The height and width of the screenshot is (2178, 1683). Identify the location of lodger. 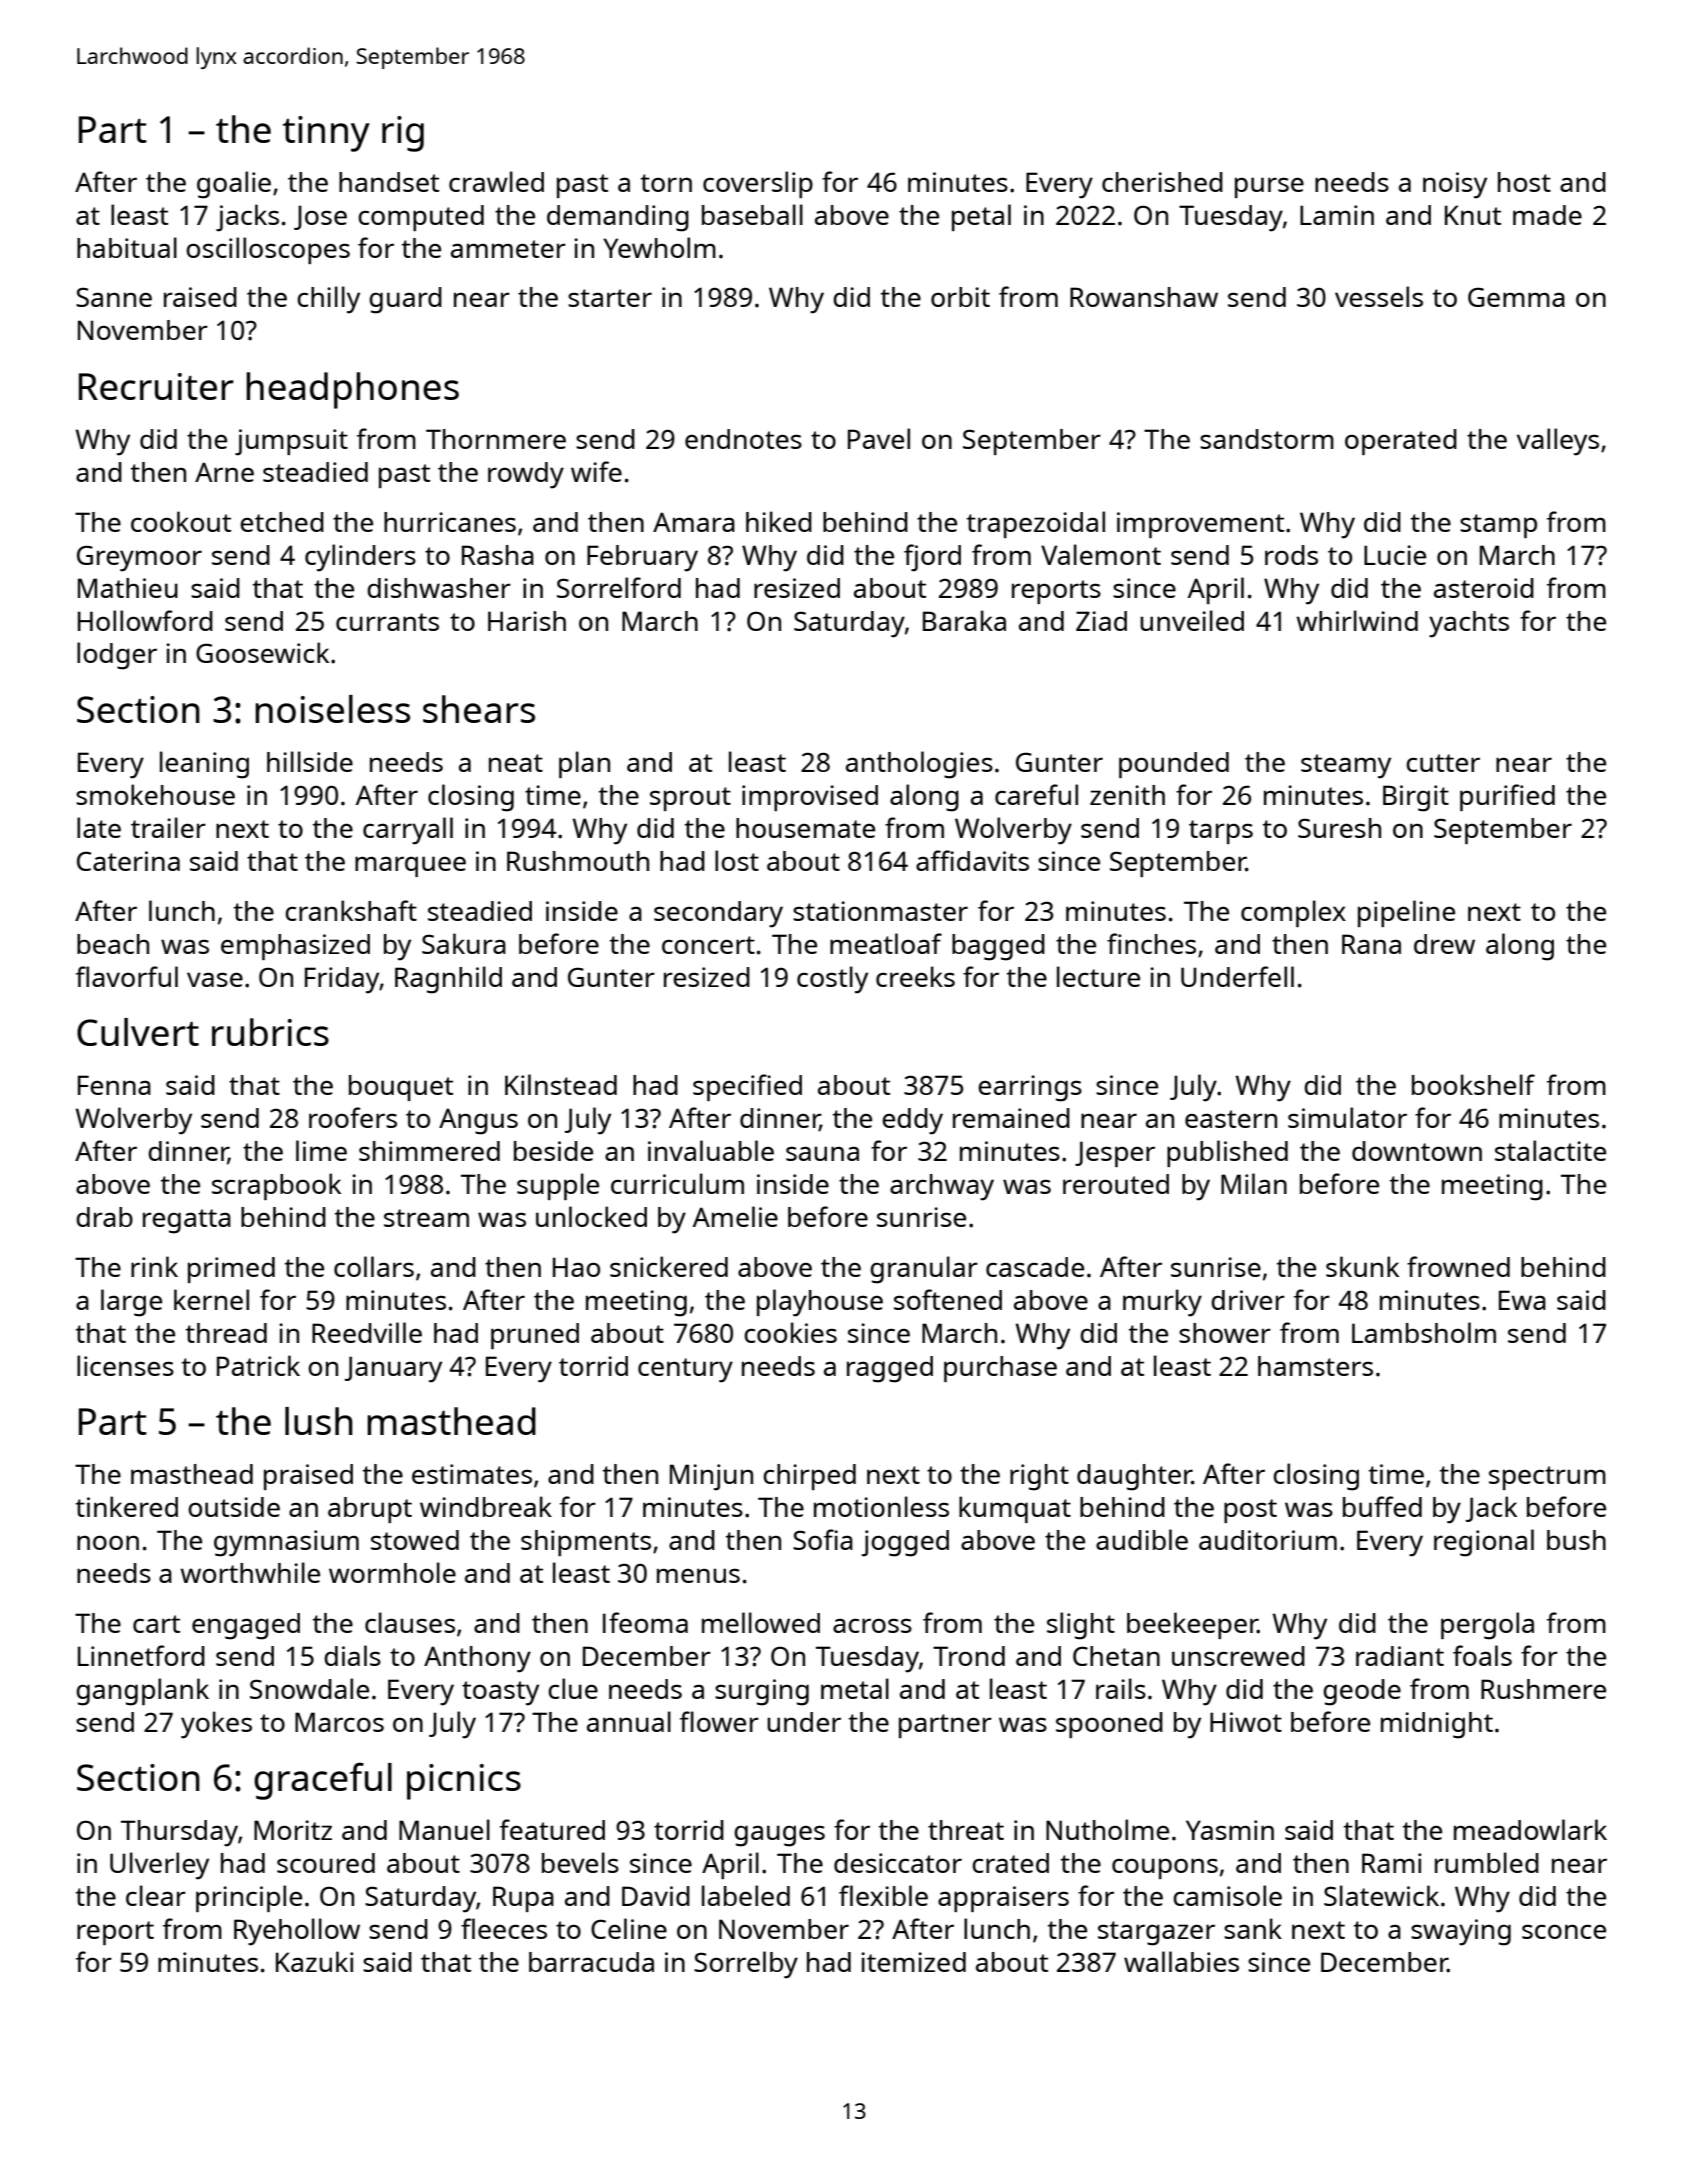
(117, 656).
